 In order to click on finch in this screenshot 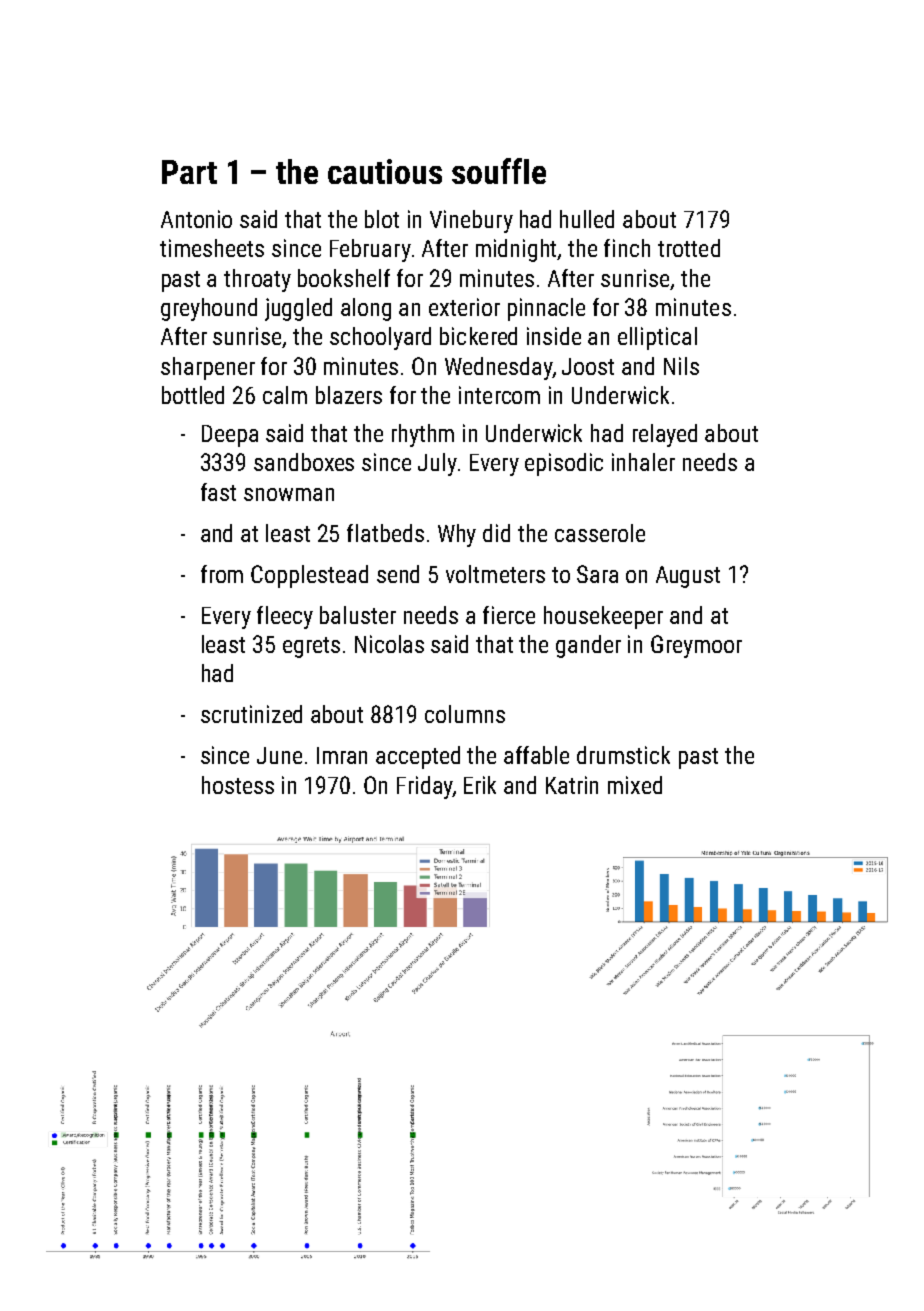, I will do `click(627, 248)`.
